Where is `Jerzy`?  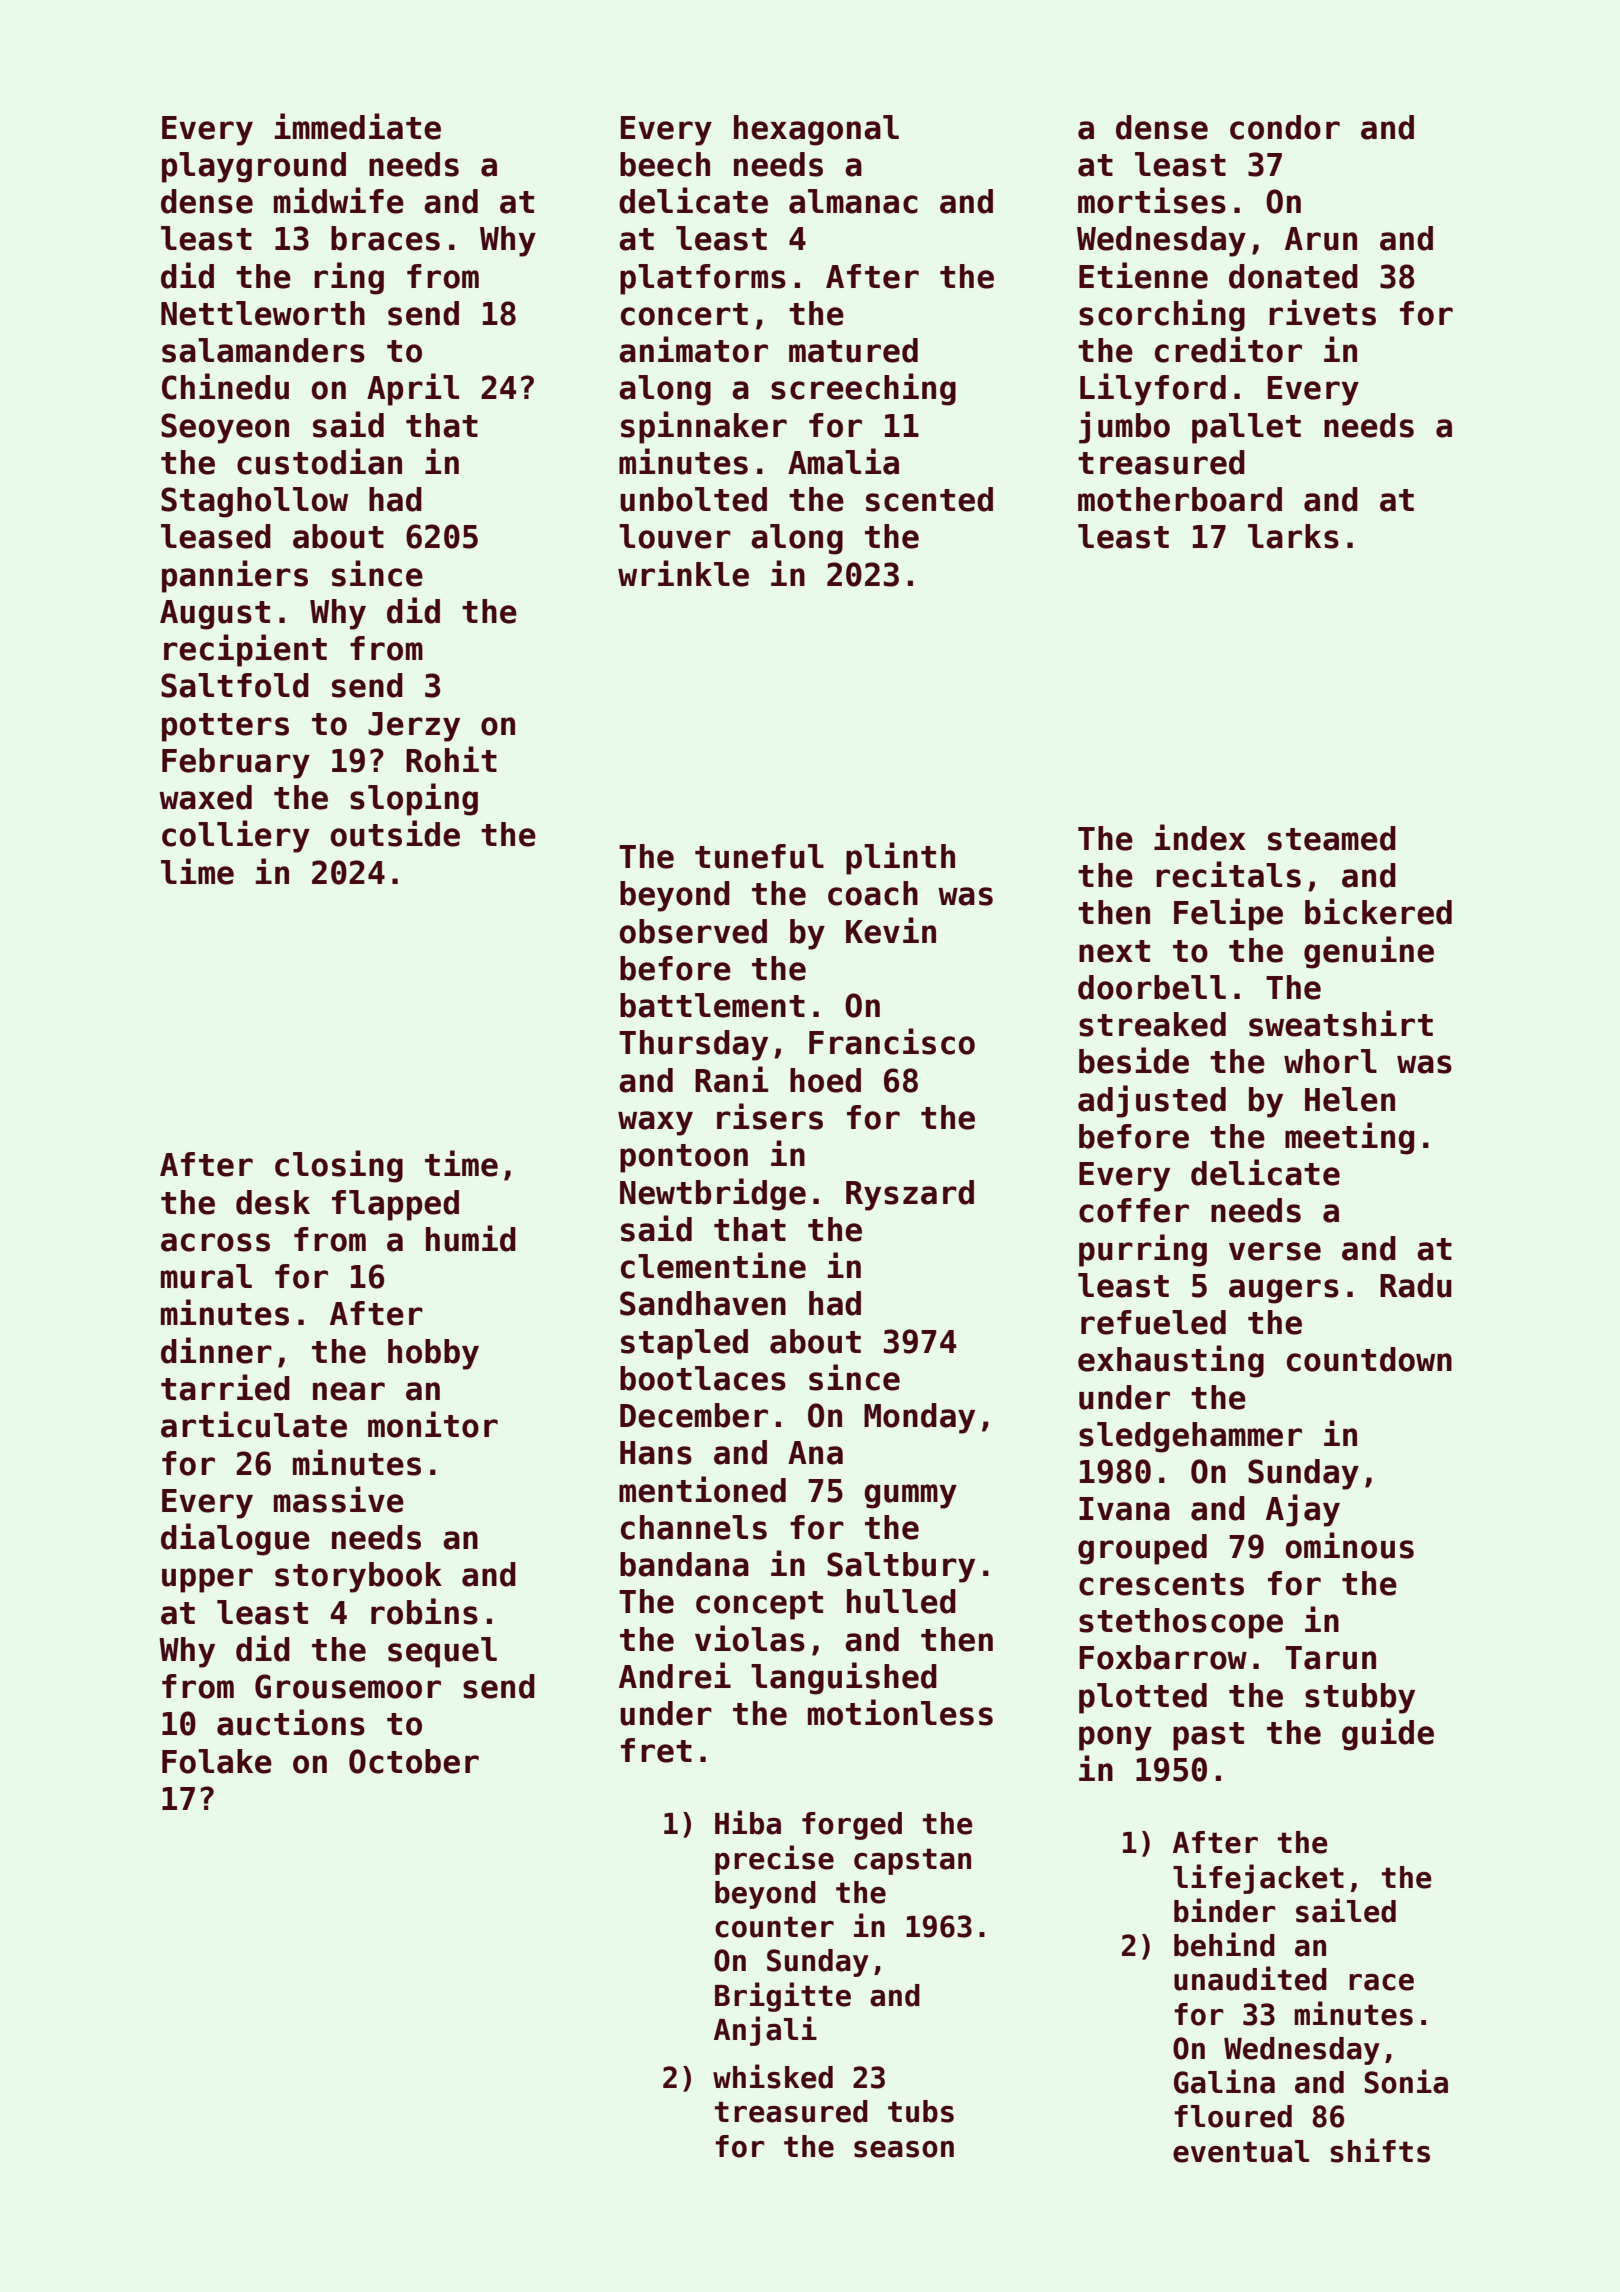
Jerzy is located at coordinates (414, 727).
